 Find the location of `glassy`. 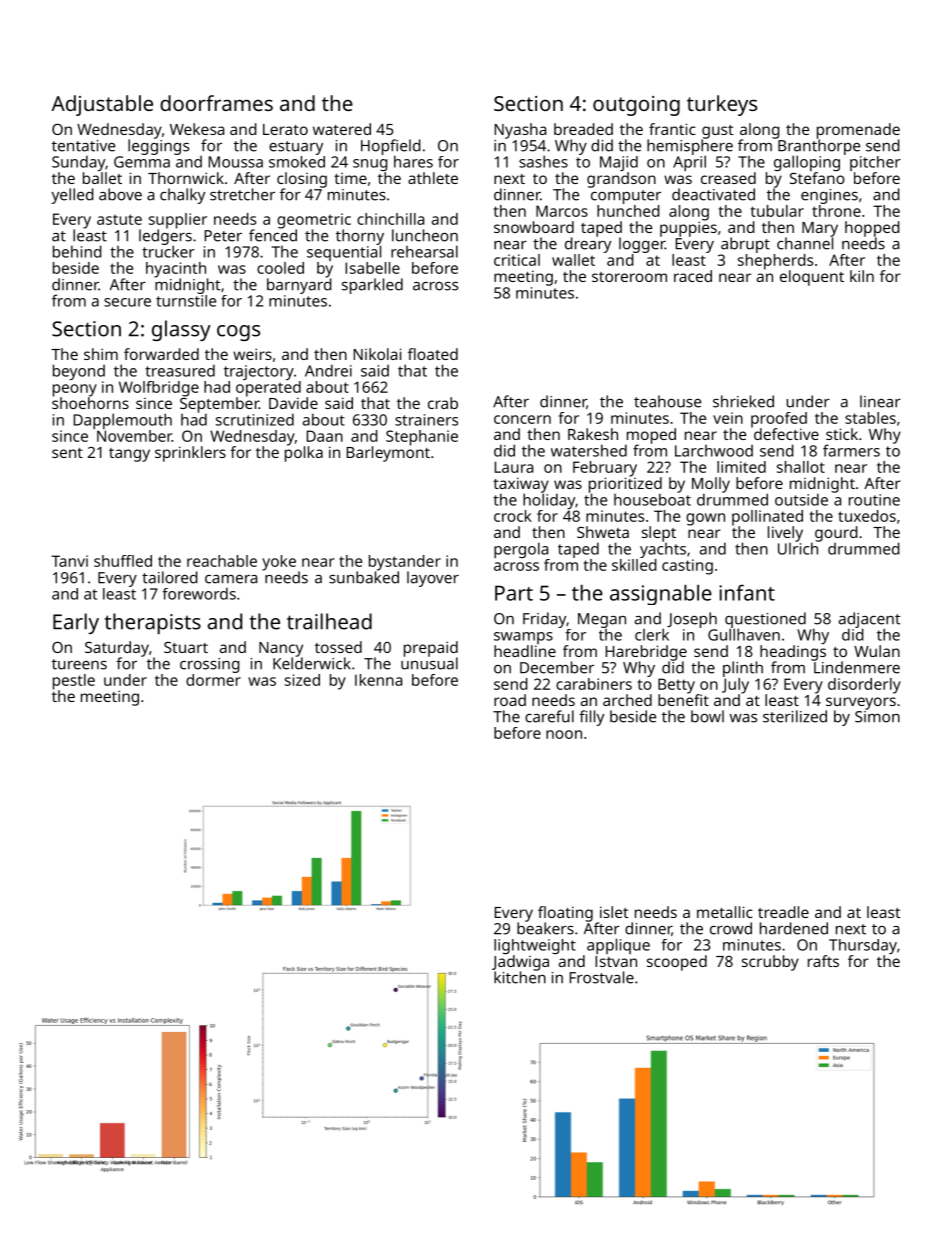

glassy is located at coordinates (181, 330).
